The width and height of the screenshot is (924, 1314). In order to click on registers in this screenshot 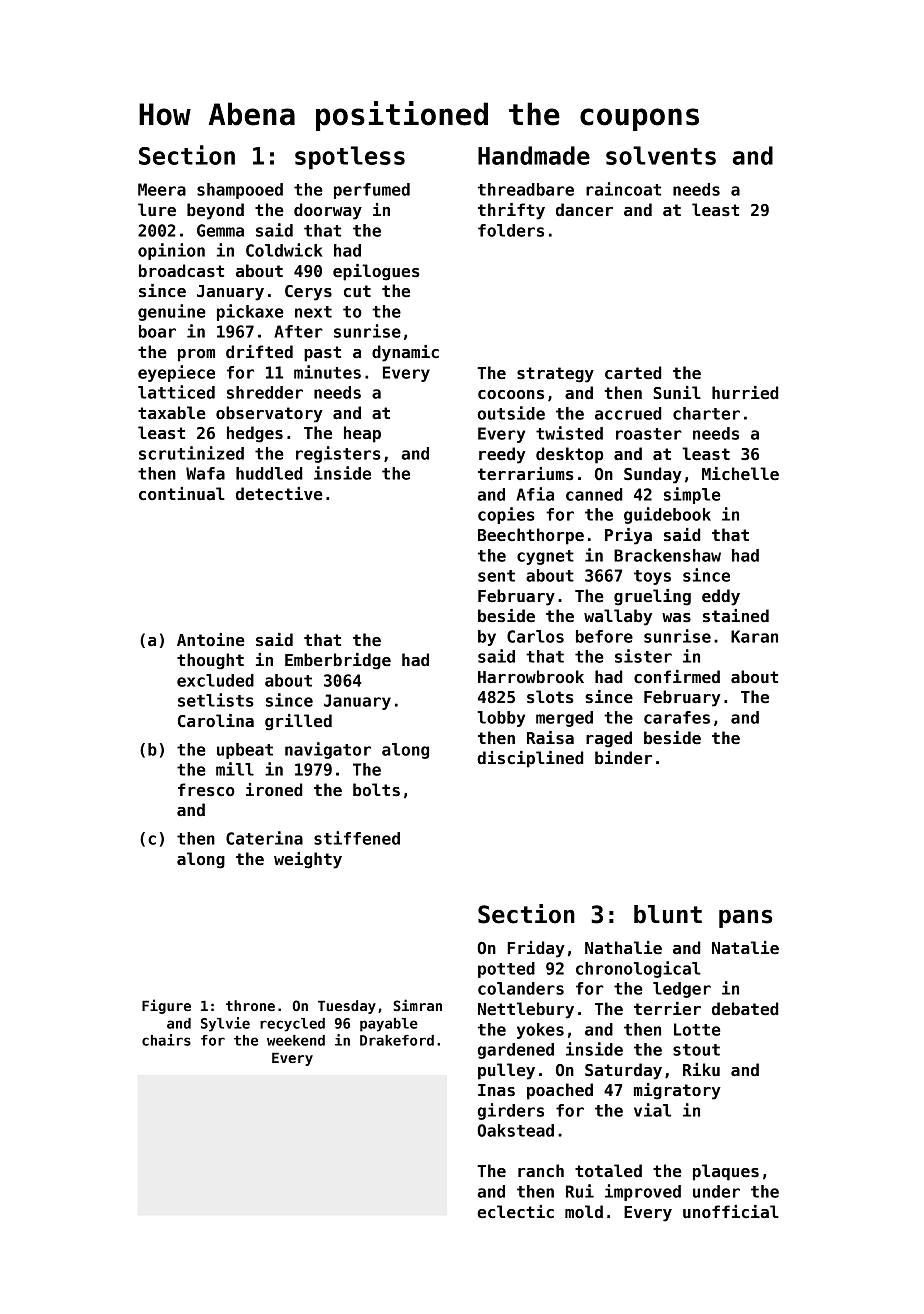, I will do `click(338, 454)`.
